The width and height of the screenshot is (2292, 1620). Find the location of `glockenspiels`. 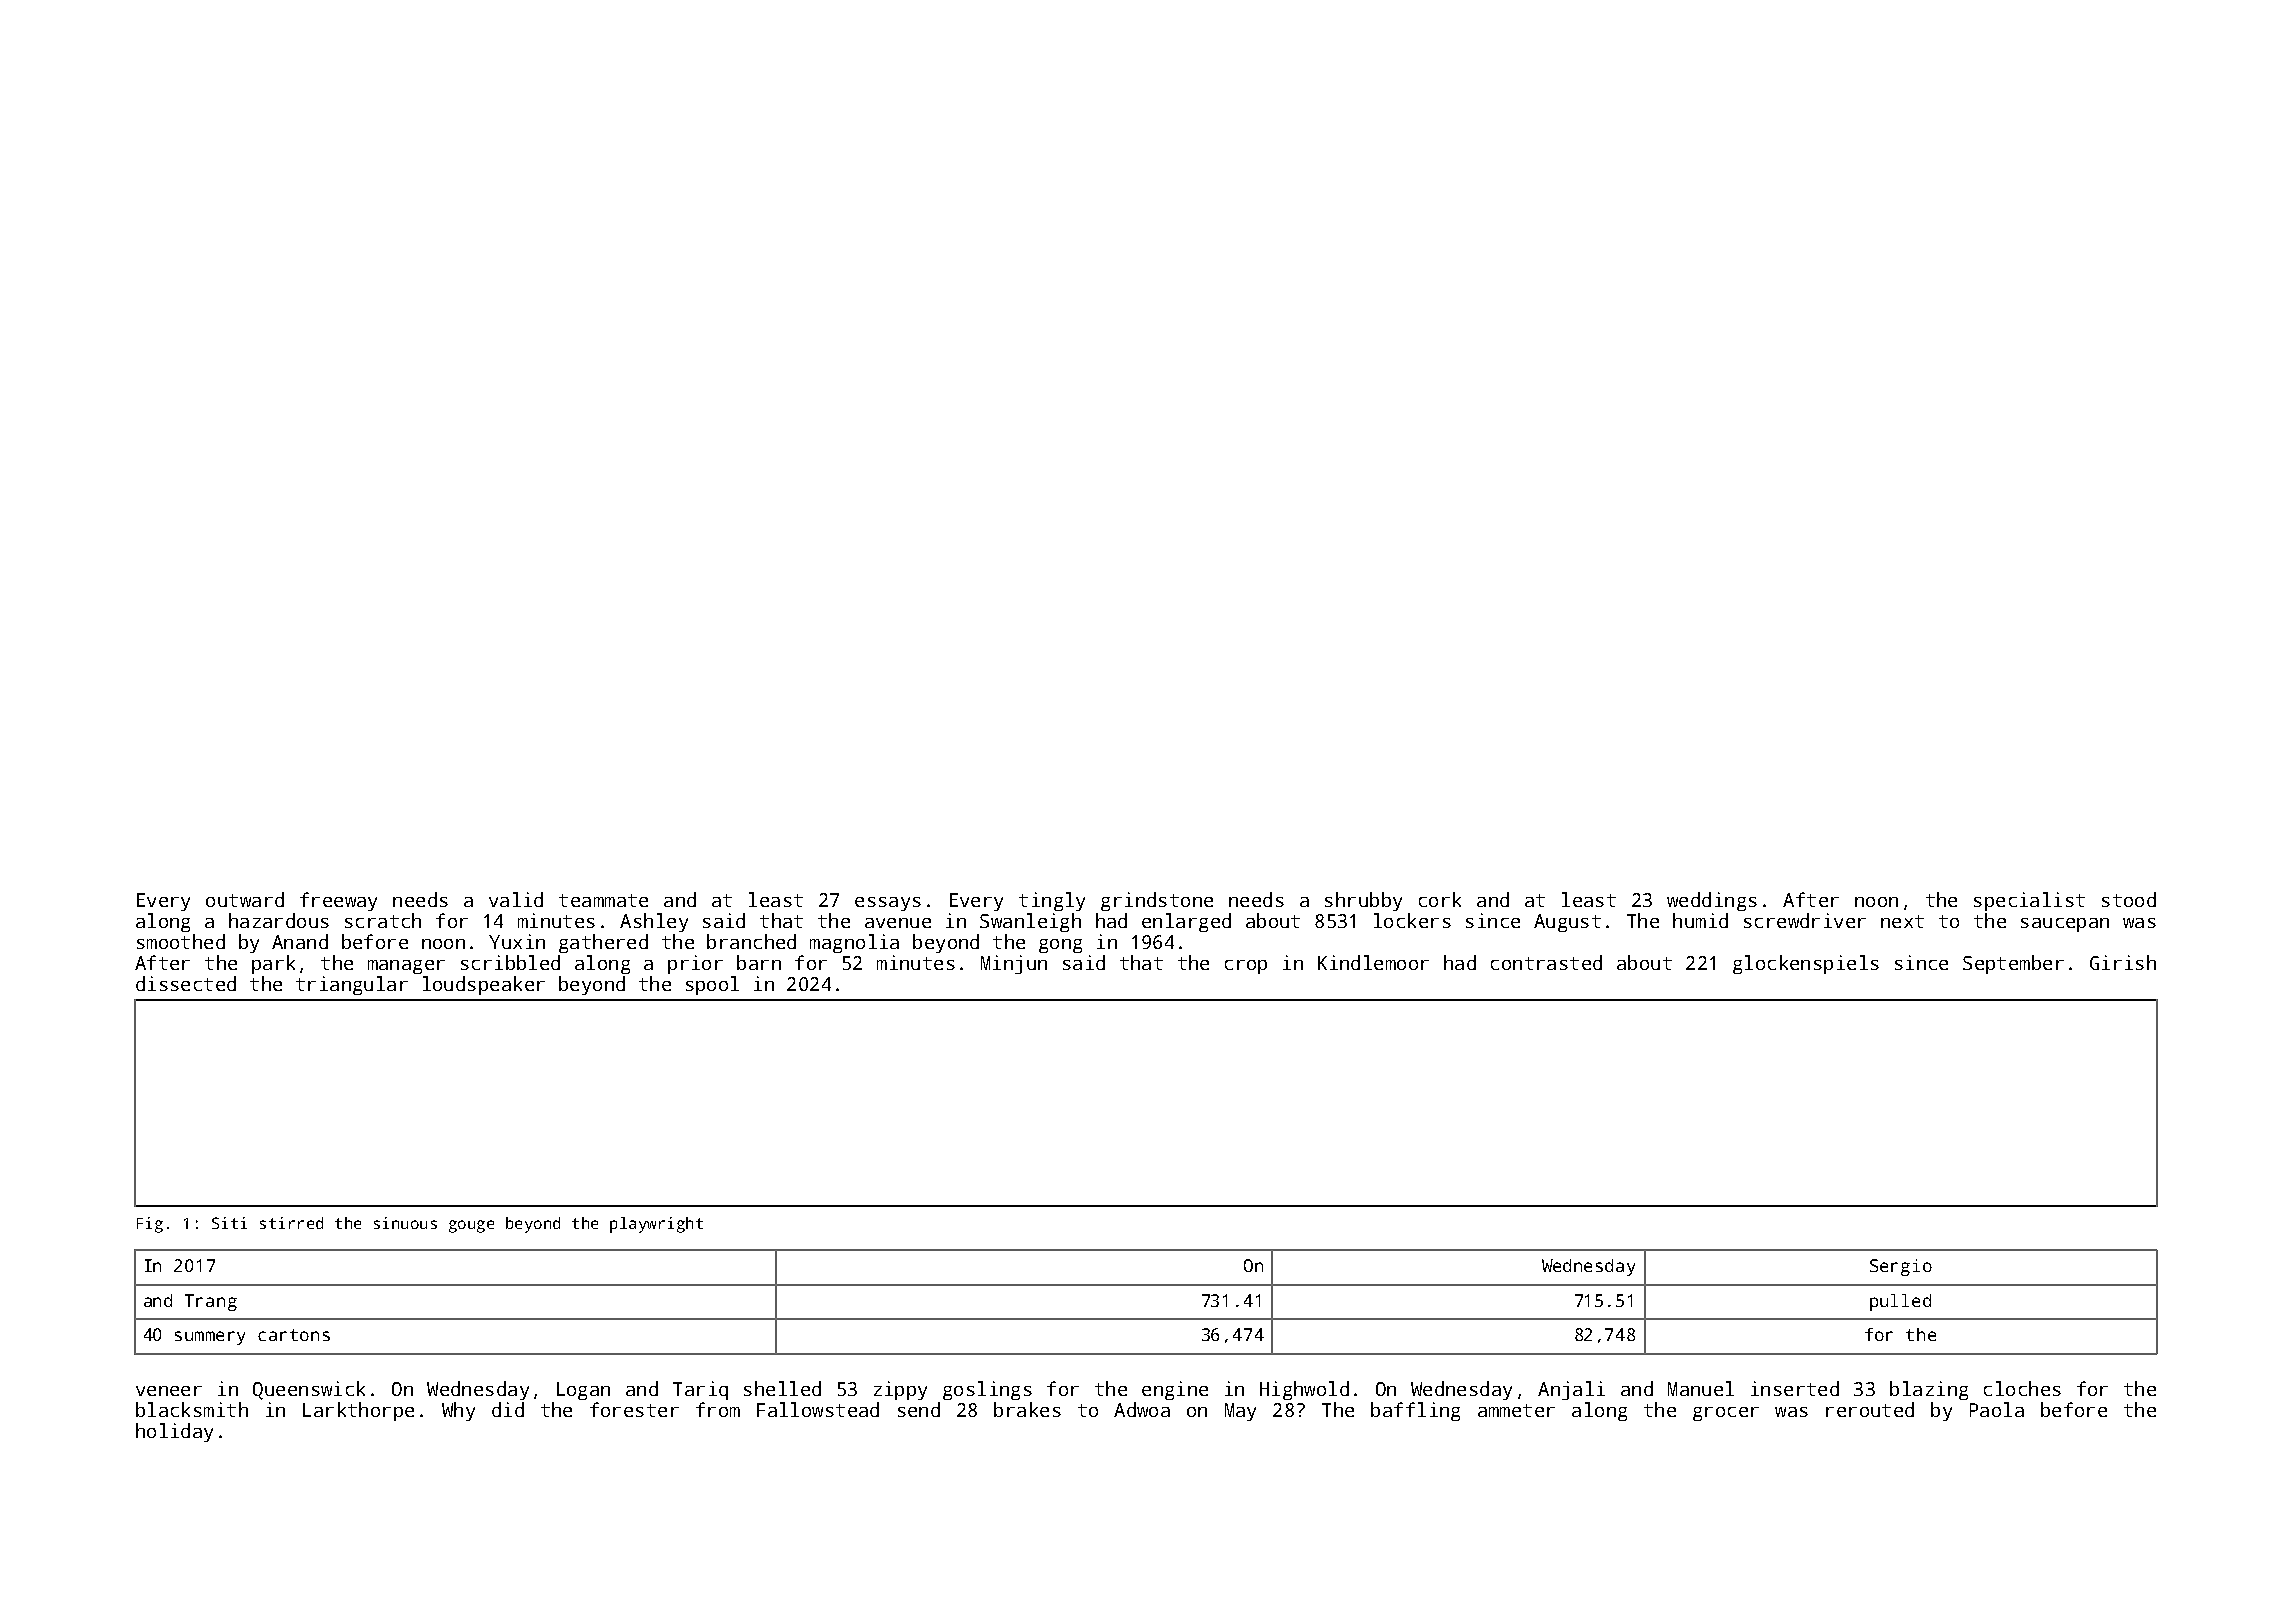

glockenspiels is located at coordinates (1806, 964).
